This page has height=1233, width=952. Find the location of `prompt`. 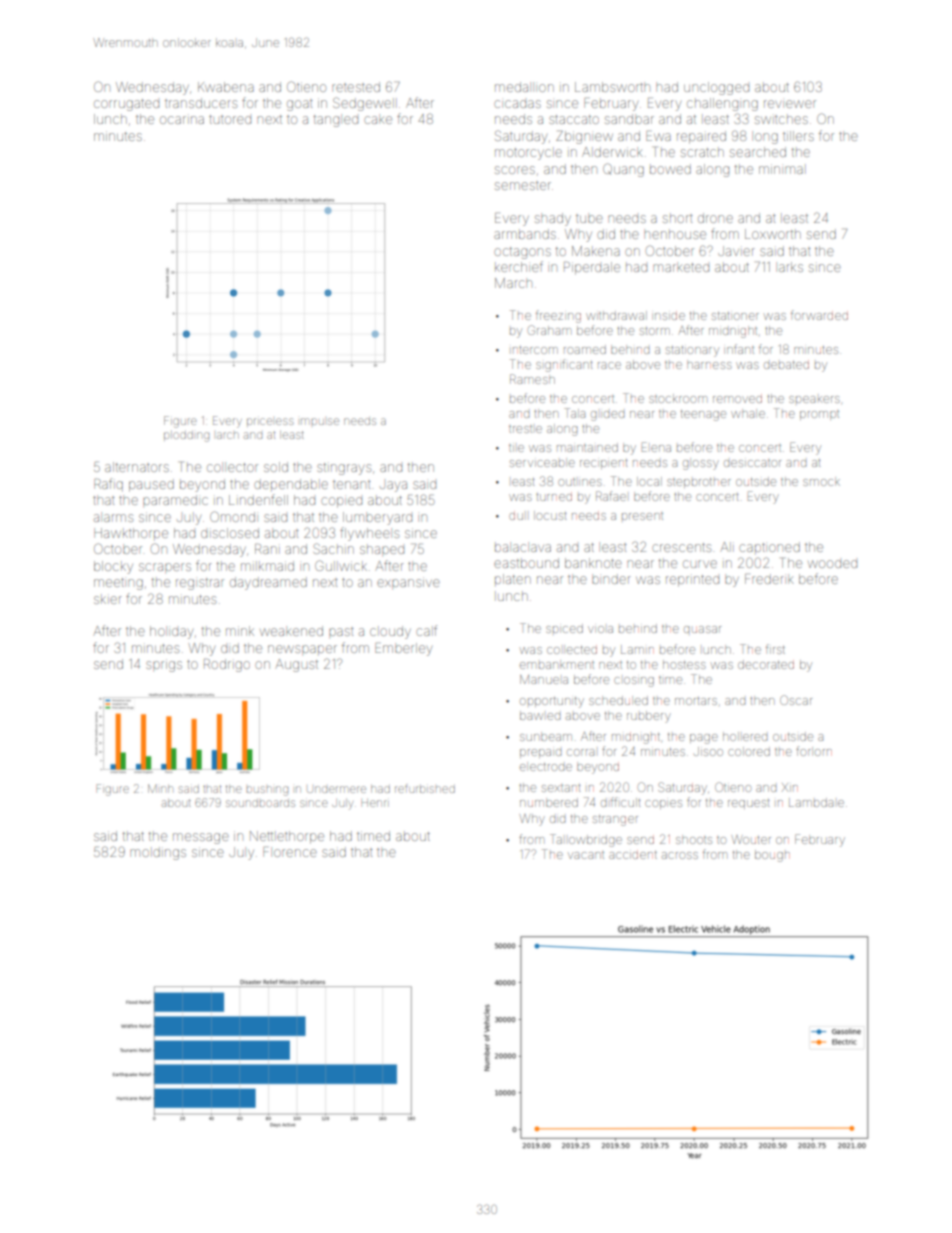

prompt is located at coordinates (819, 415).
